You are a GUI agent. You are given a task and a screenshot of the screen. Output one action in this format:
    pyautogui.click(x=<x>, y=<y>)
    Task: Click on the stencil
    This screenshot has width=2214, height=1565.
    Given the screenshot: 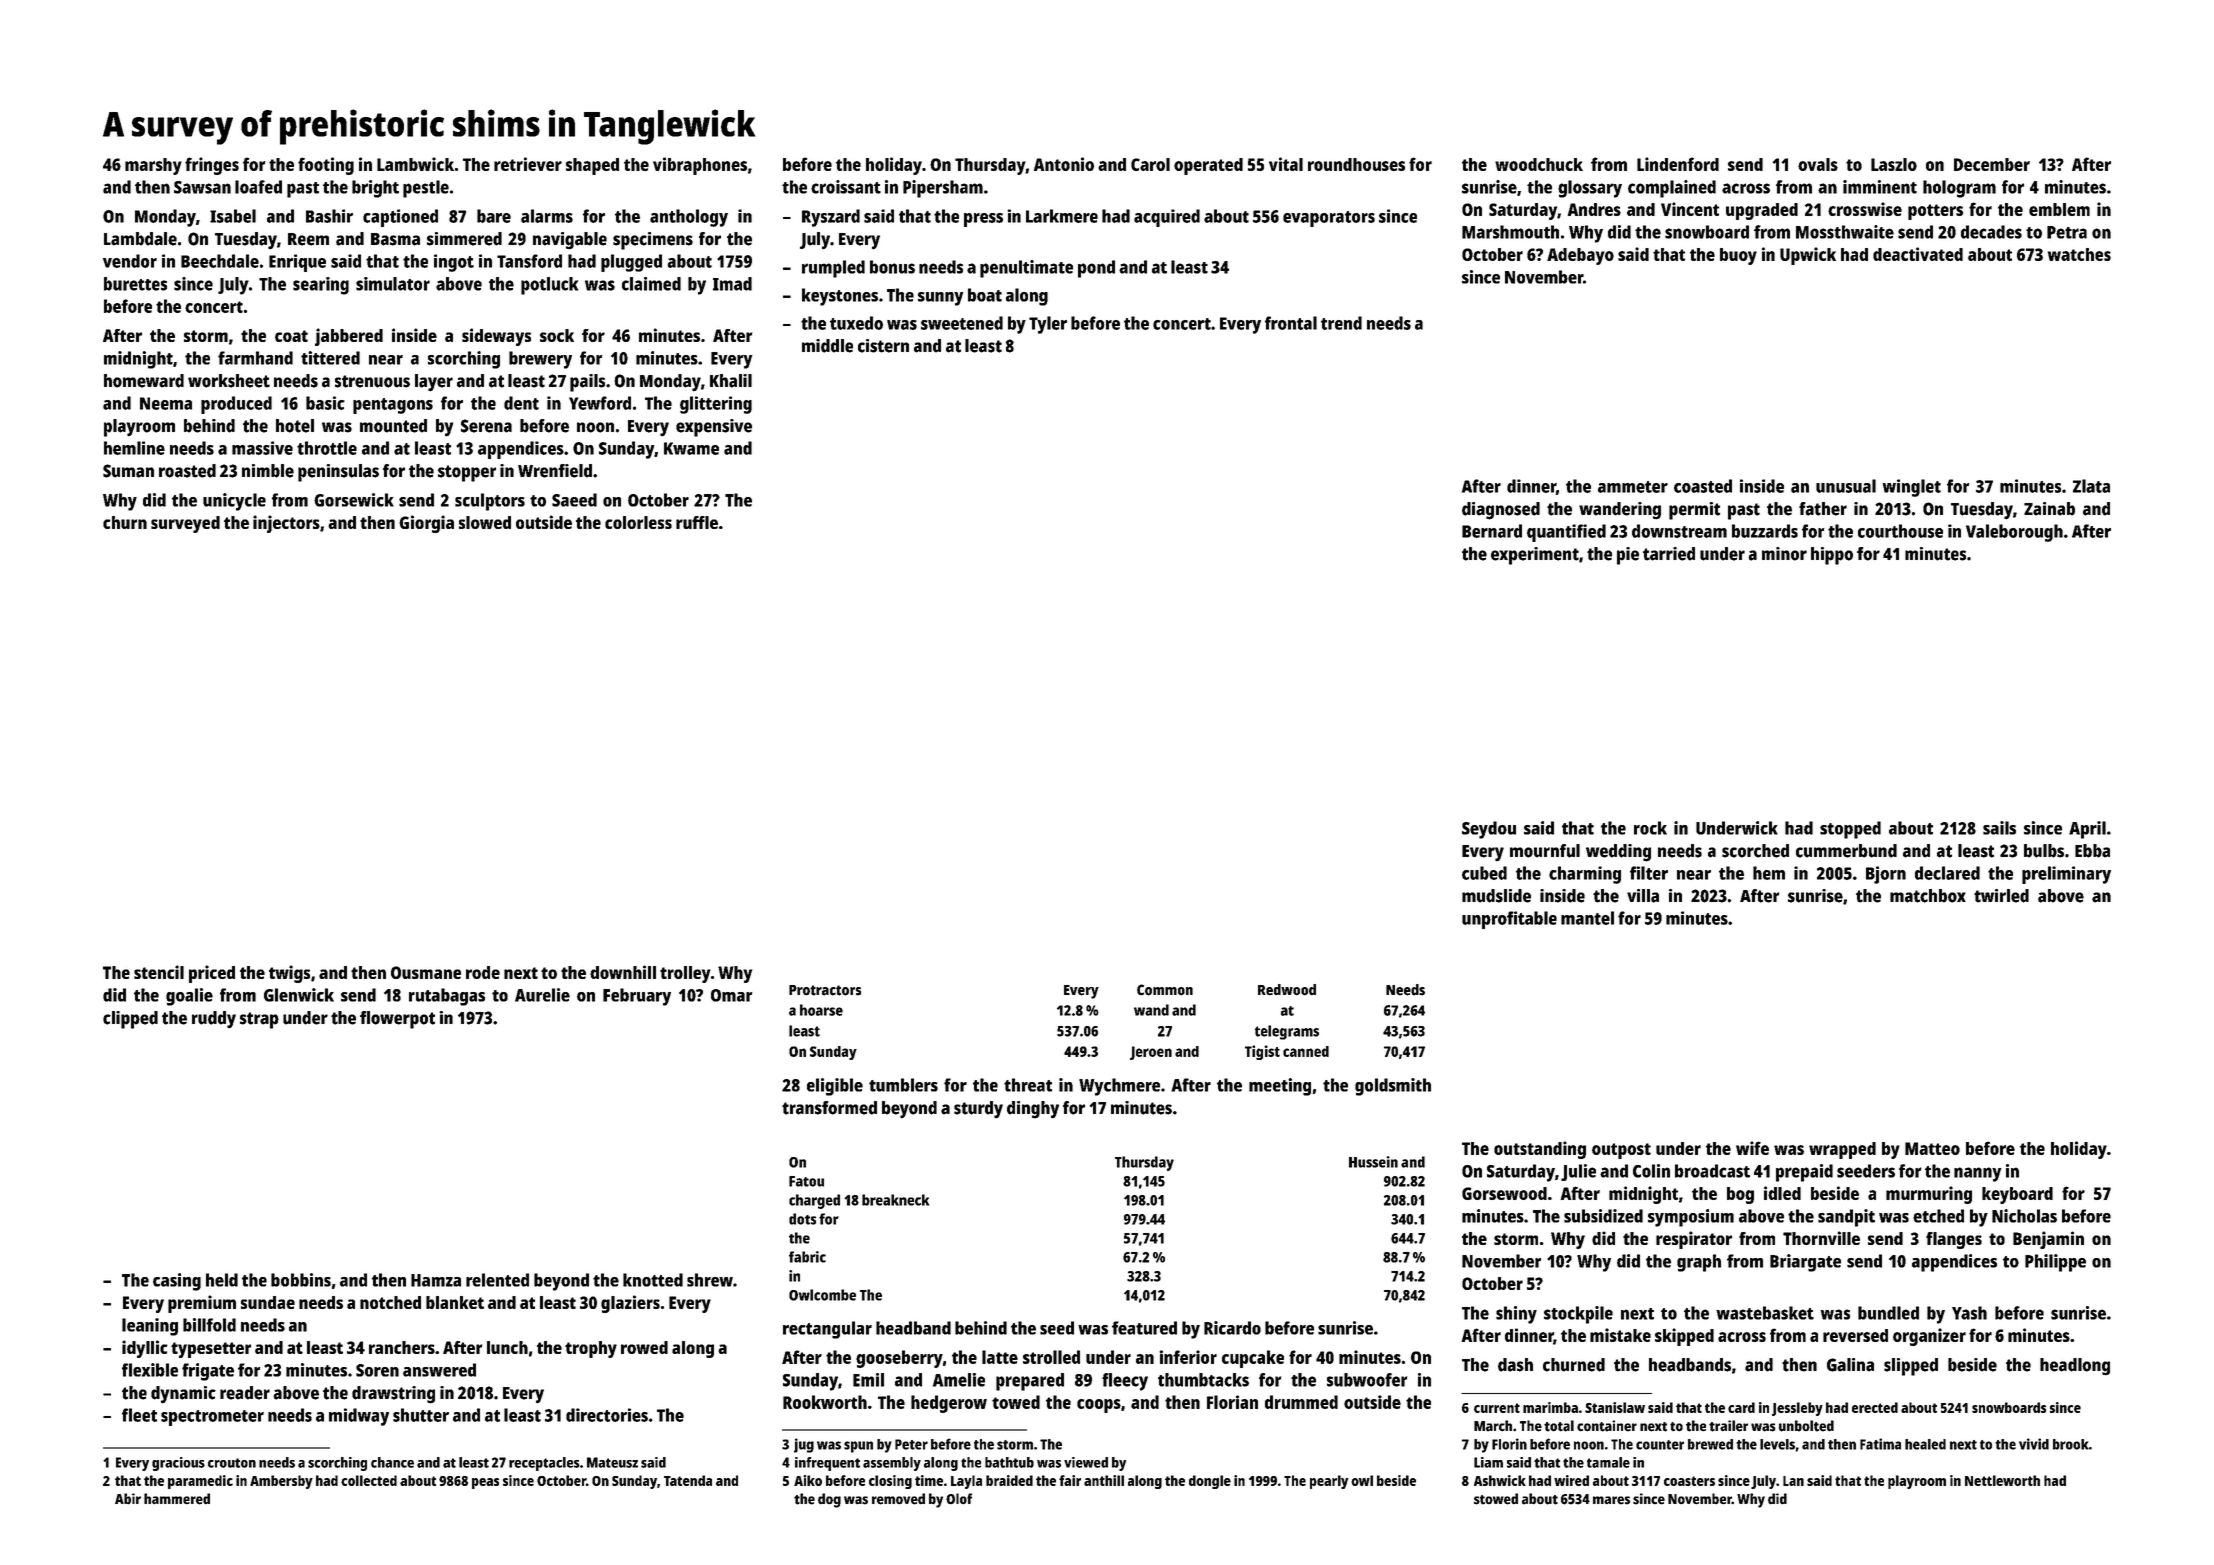 What is the action you would take?
    pyautogui.click(x=159, y=972)
